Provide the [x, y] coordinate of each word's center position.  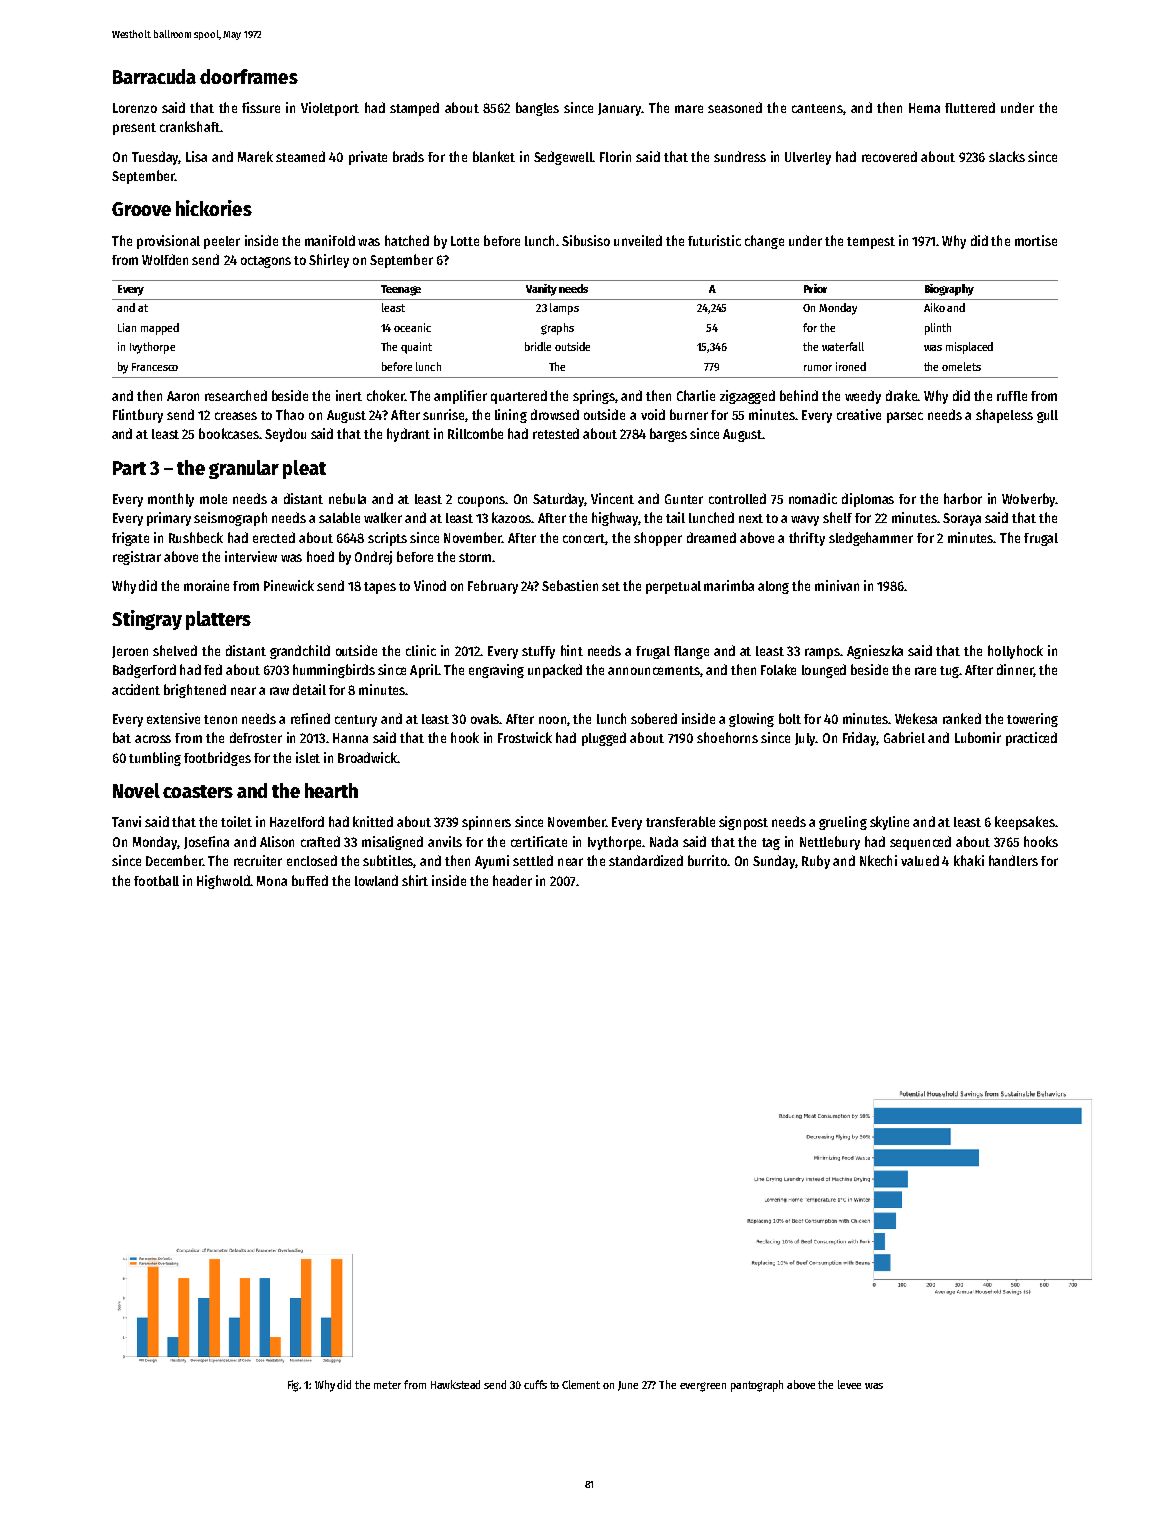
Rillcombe [475, 433]
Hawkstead [455, 1384]
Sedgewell [563, 158]
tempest [871, 243]
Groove [141, 209]
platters [218, 620]
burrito [707, 860]
